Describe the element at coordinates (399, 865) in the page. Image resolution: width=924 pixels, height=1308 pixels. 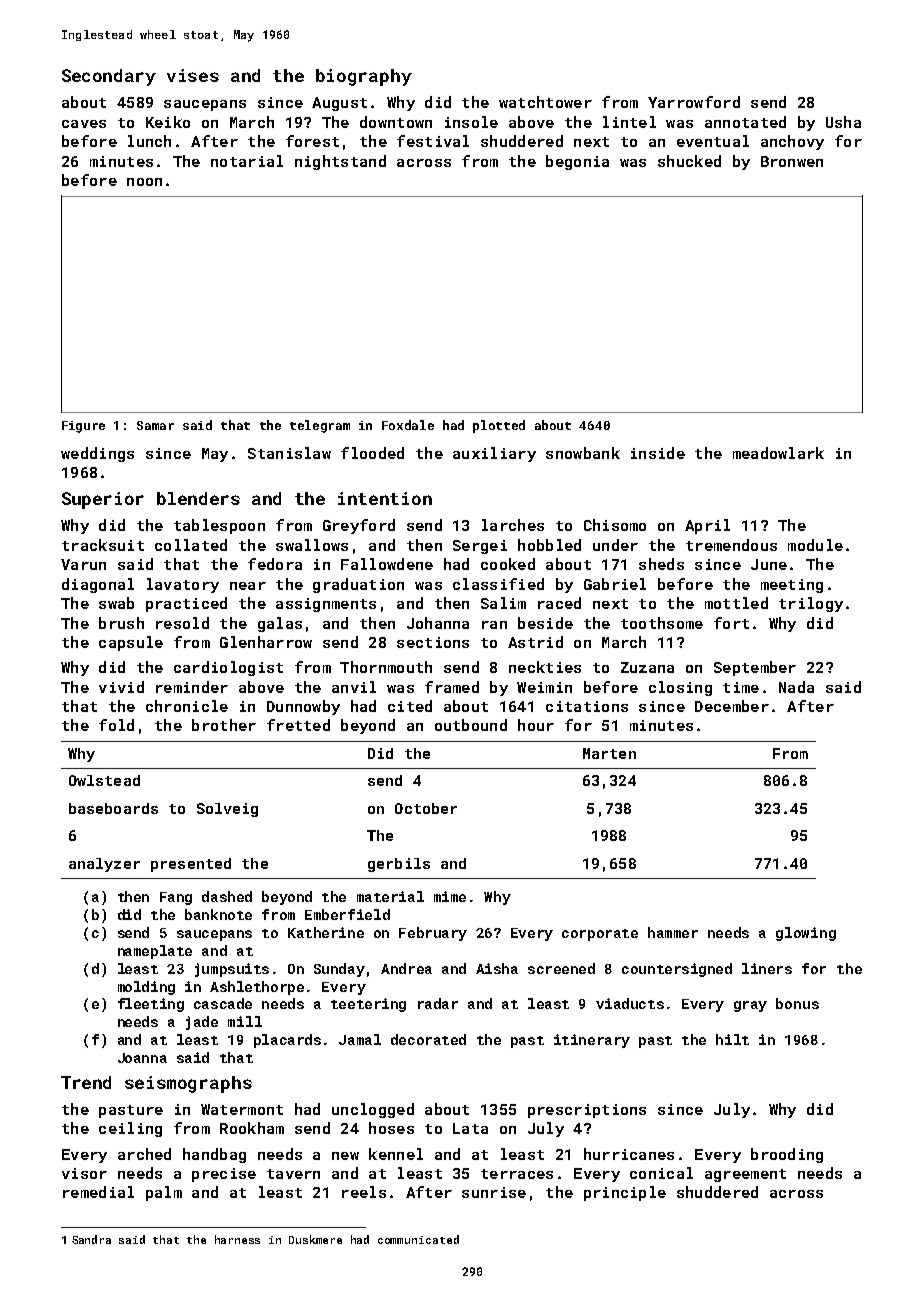
I see `gerbils` at that location.
